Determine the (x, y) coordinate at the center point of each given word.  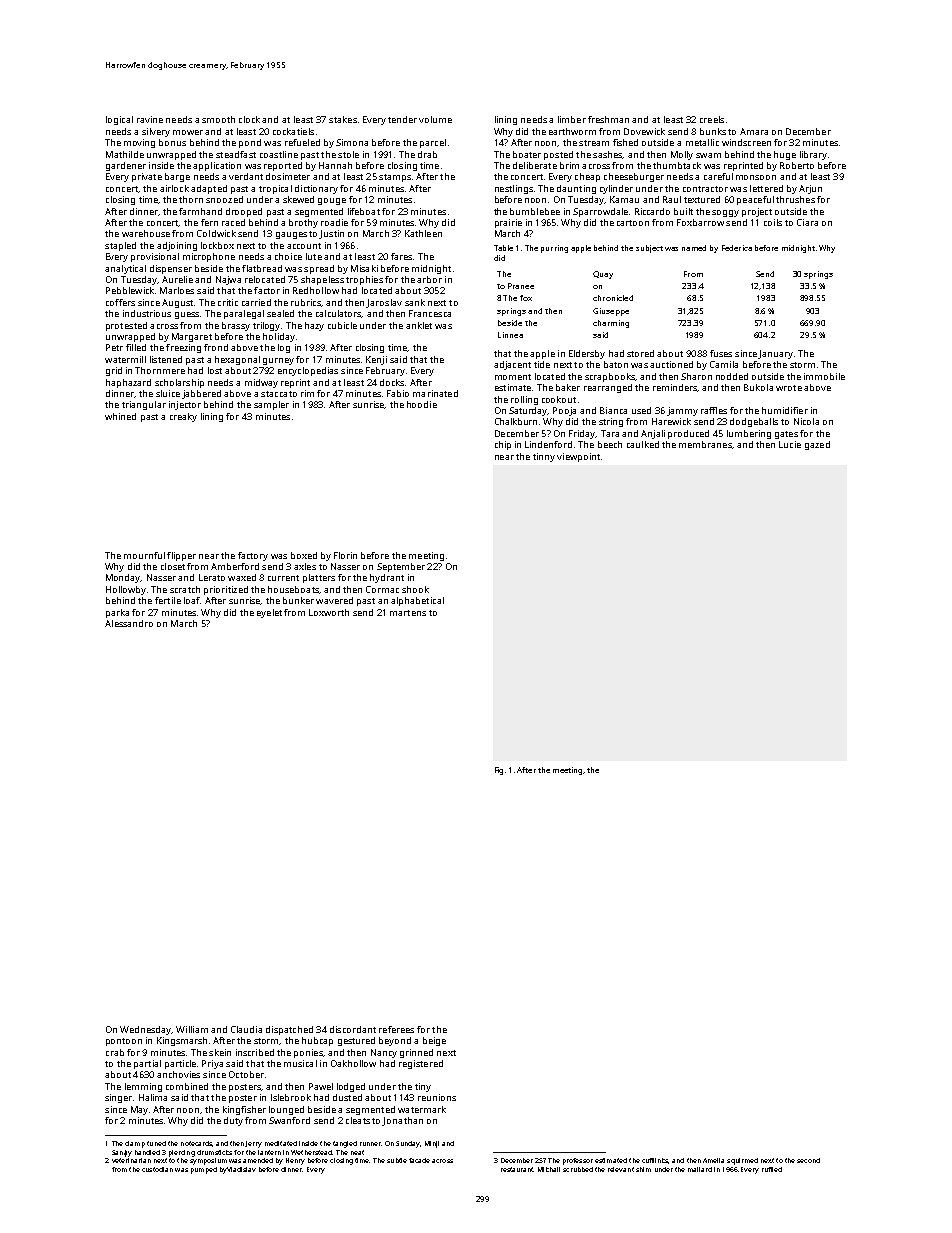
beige (434, 1041)
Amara (754, 131)
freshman (608, 119)
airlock (174, 188)
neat (357, 1152)
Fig (499, 771)
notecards (197, 1144)
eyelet (269, 613)
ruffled (772, 1169)
